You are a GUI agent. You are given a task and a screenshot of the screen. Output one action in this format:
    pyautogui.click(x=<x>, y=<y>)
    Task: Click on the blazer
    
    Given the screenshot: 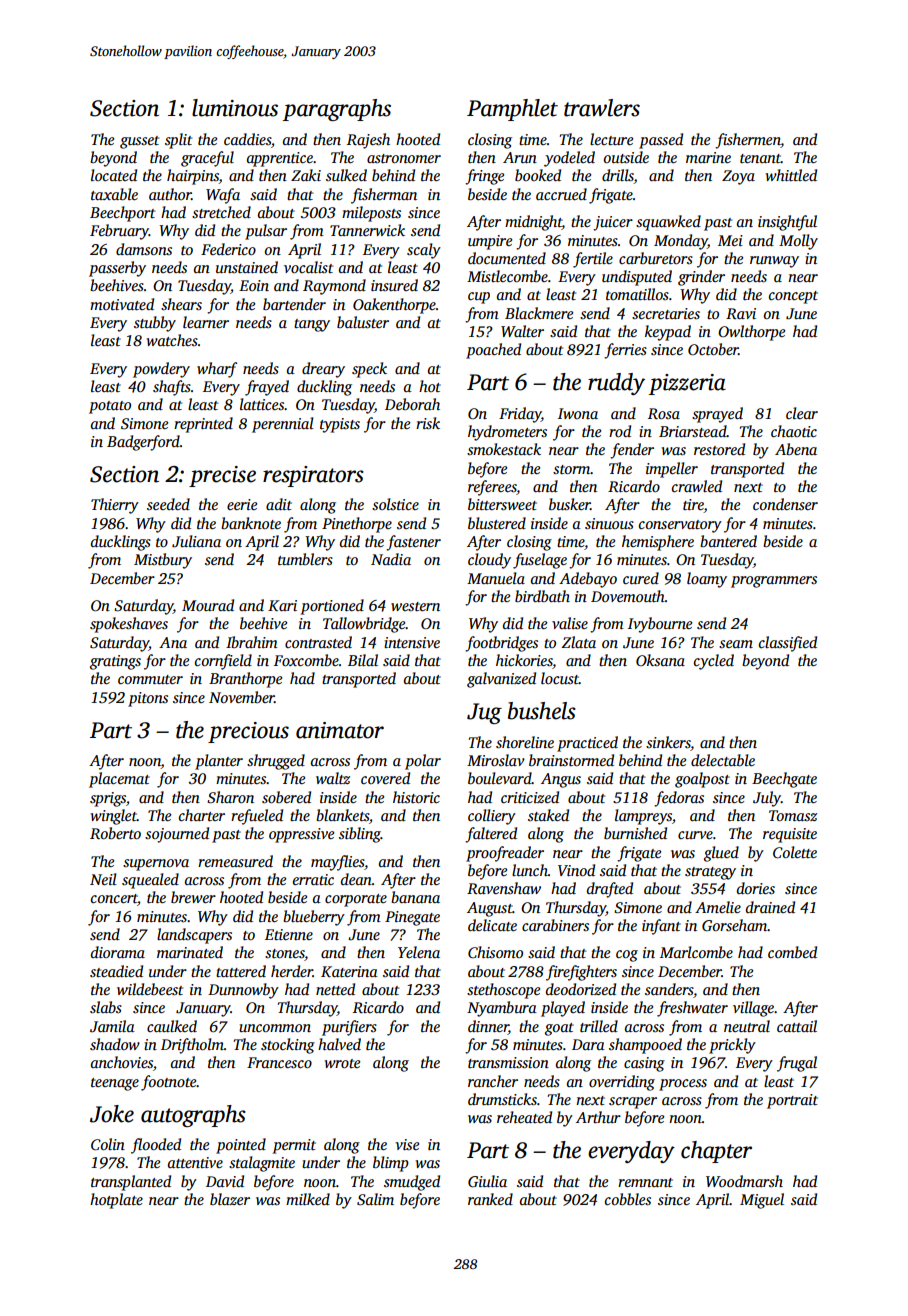 What is the action you would take?
    pyautogui.click(x=230, y=1199)
